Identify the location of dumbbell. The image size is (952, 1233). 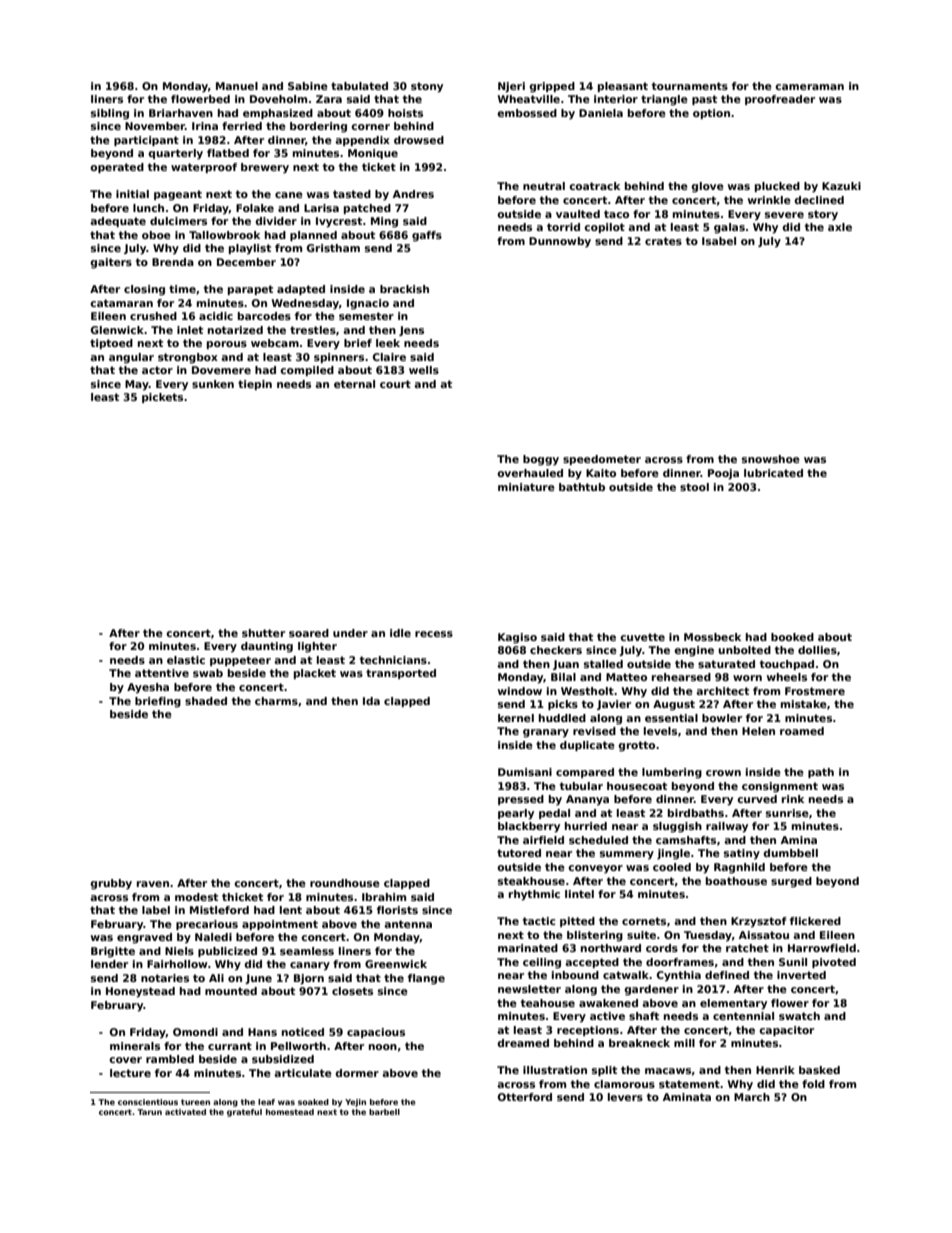
(790, 853).
